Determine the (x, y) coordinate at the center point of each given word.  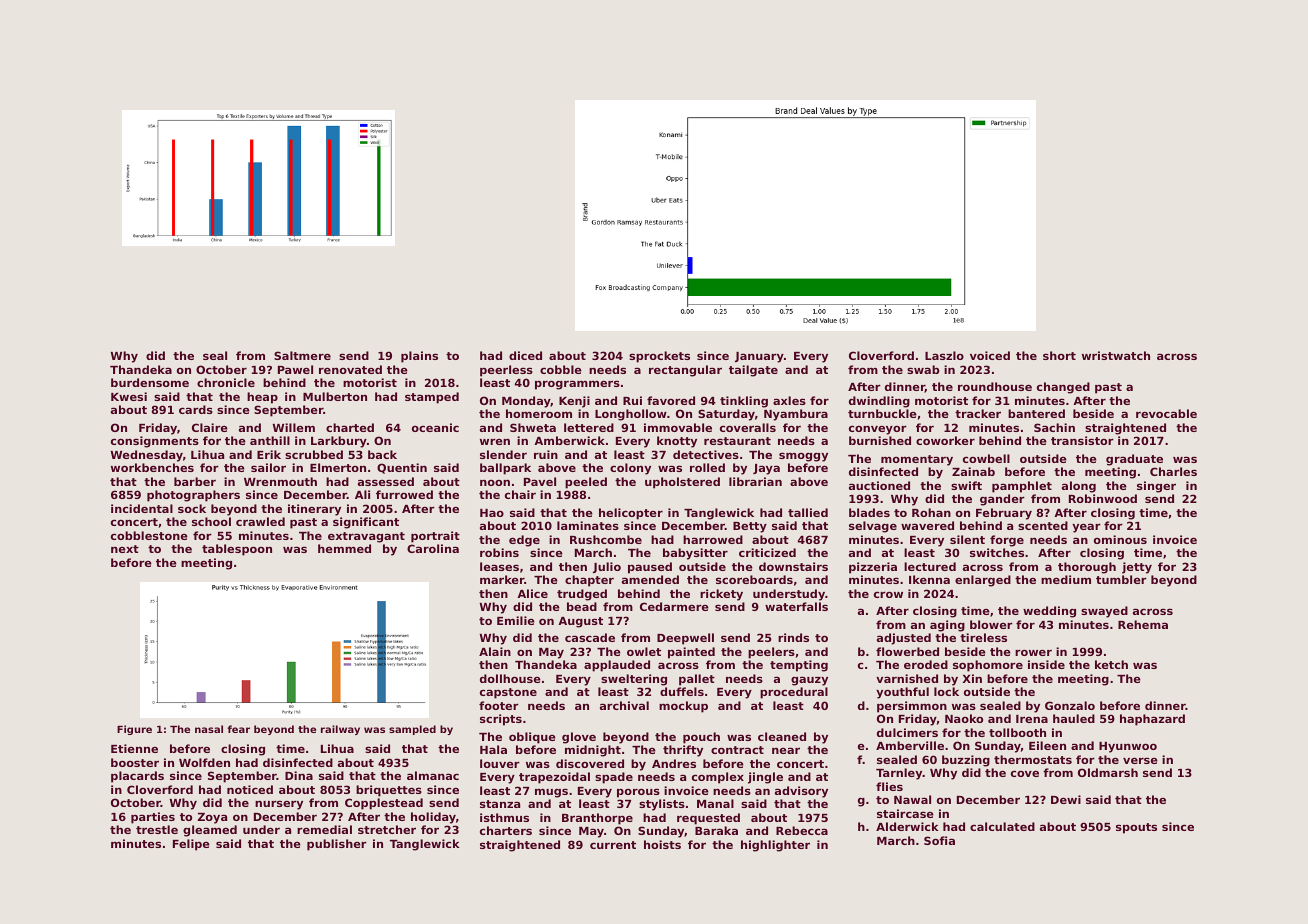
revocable (1166, 413)
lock (946, 691)
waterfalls (796, 606)
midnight (593, 751)
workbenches (152, 467)
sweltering (634, 680)
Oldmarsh (1108, 772)
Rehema (1143, 624)
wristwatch (1116, 355)
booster (135, 762)
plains (419, 357)
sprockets (659, 357)
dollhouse (510, 678)
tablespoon (237, 550)
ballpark (505, 469)
